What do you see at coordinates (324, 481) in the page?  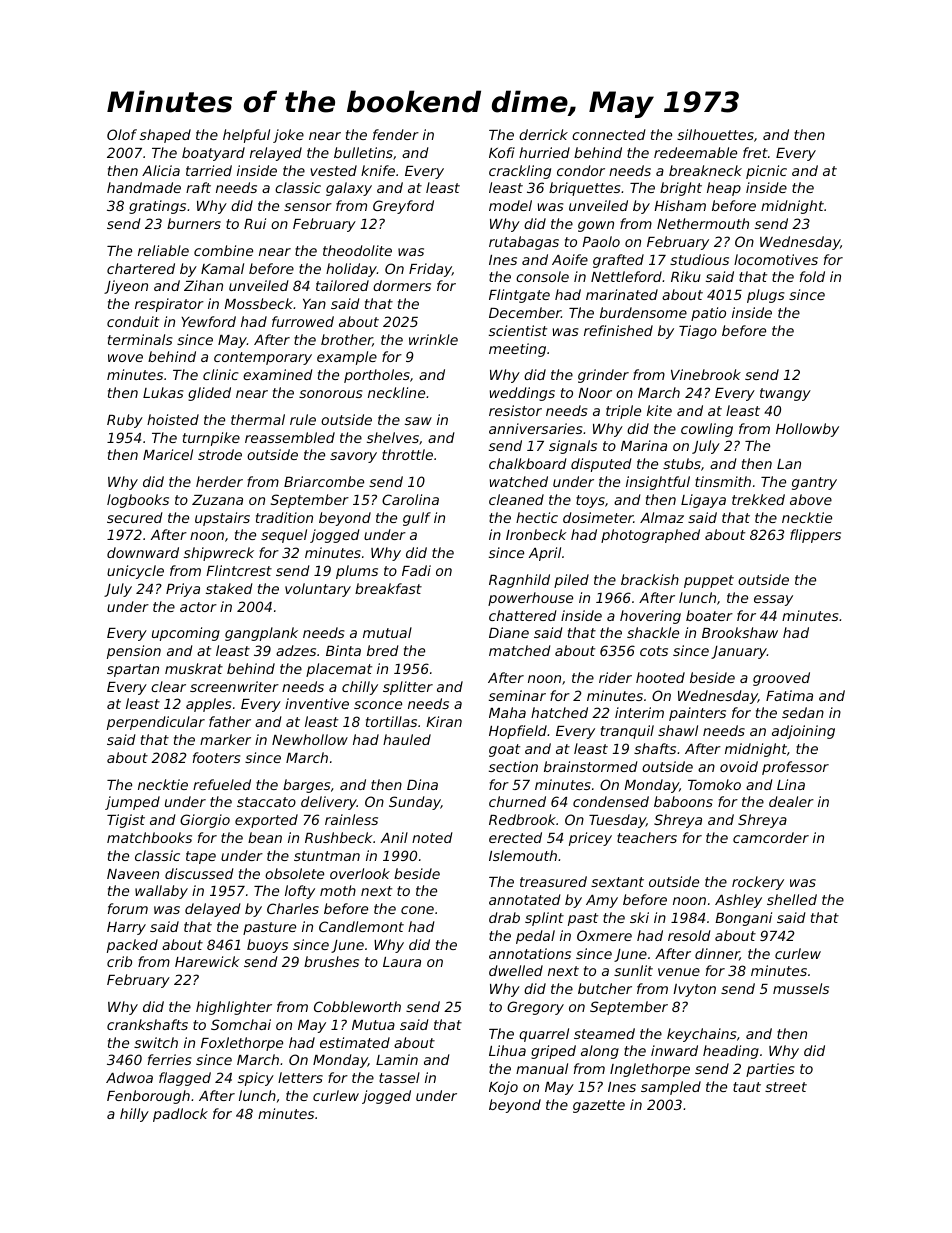 I see `Briarcombe` at bounding box center [324, 481].
